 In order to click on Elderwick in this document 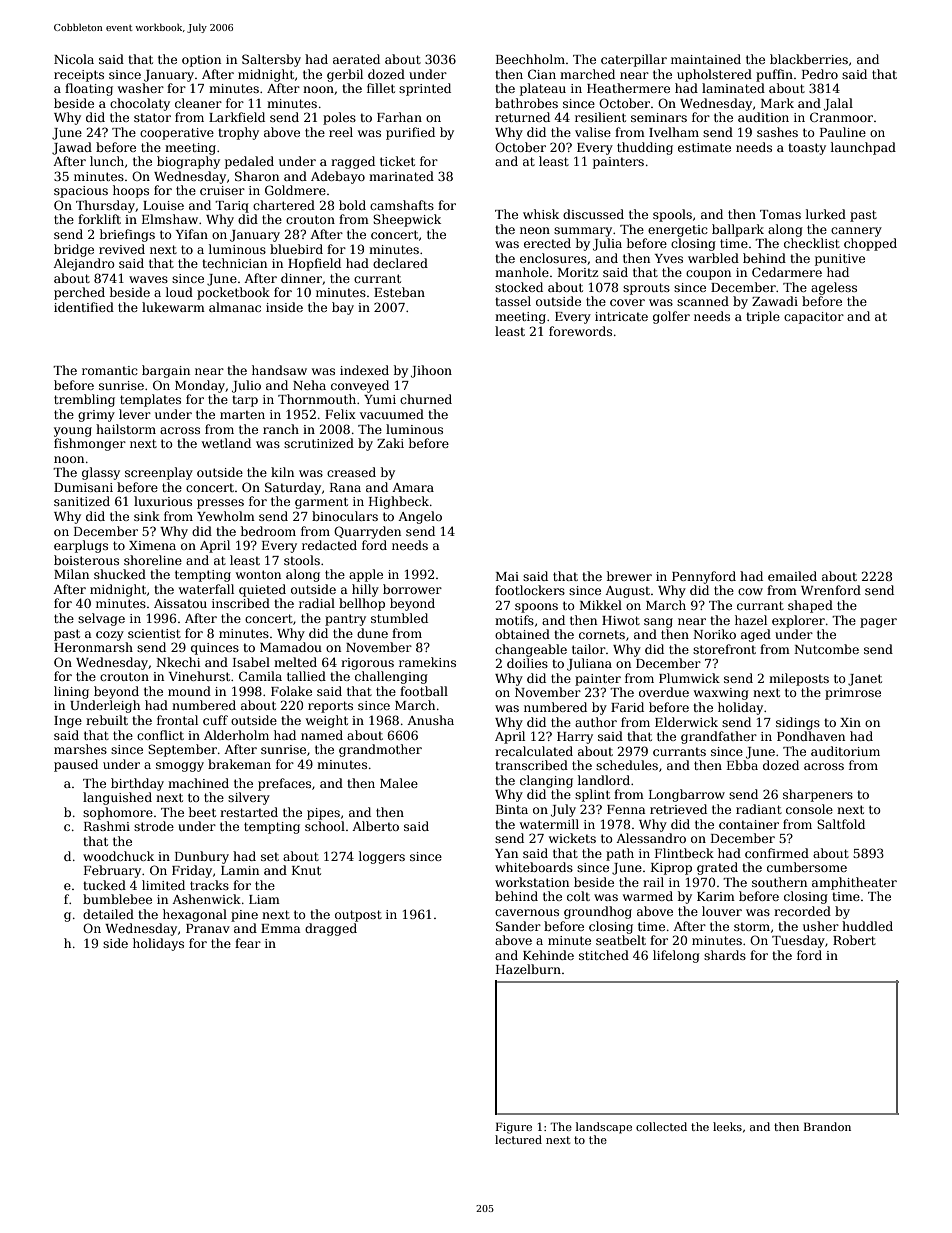, I will do `click(686, 722)`.
